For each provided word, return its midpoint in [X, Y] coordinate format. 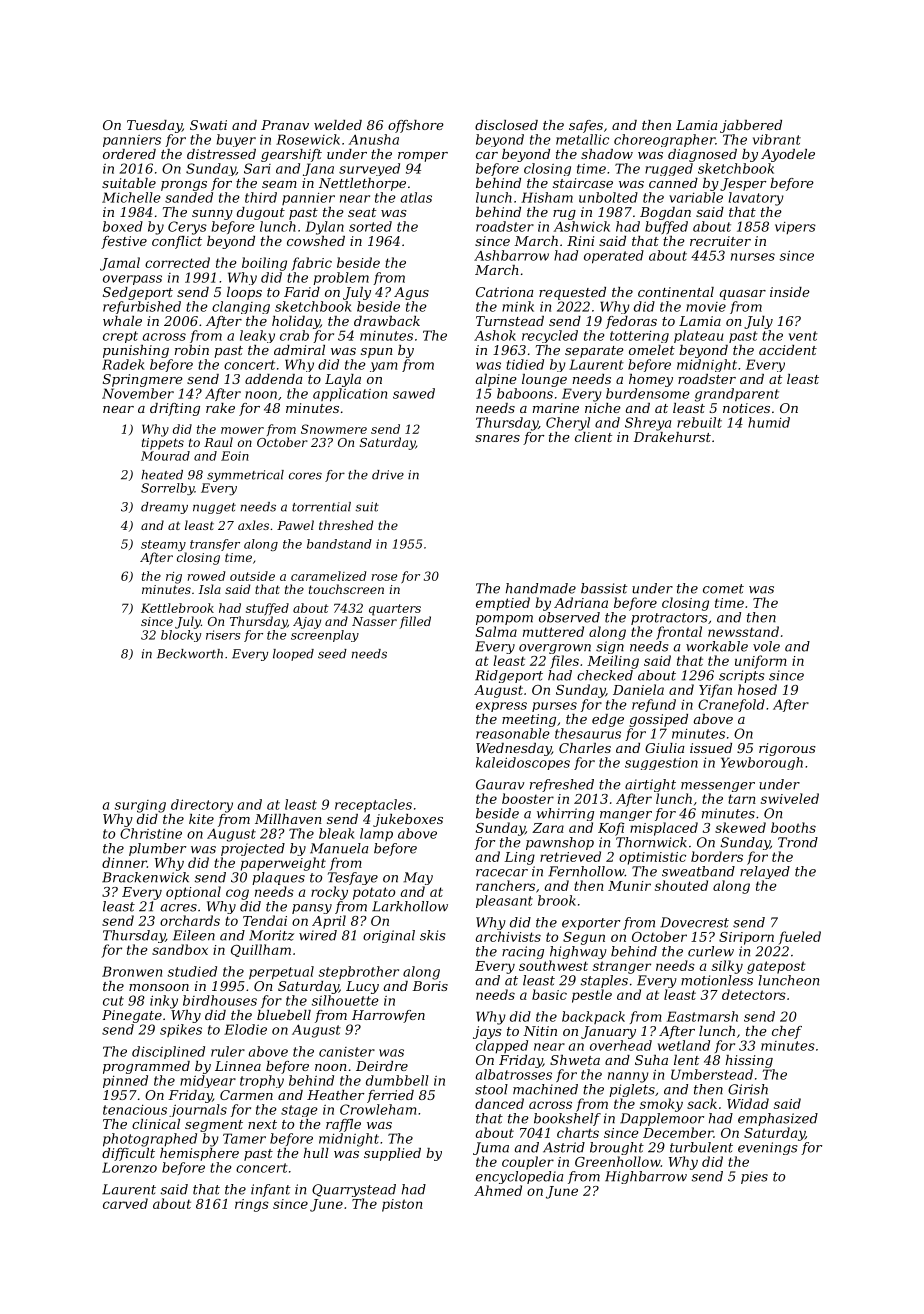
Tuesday [154, 126]
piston [402, 1205]
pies [754, 1177]
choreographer [664, 140]
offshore [416, 126]
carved [125, 1203]
